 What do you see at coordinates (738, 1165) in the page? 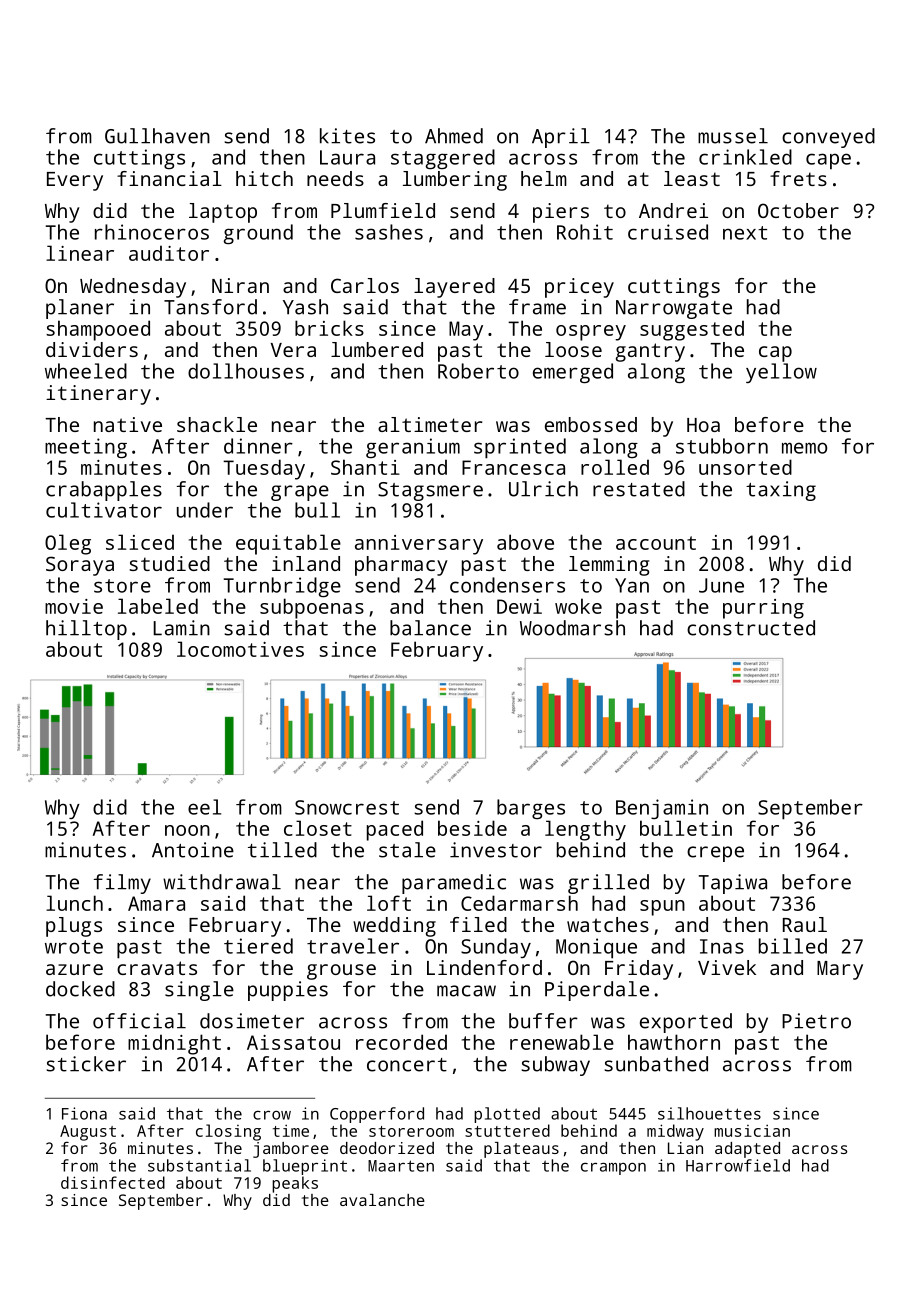
I see `Harrowfield` at bounding box center [738, 1165].
